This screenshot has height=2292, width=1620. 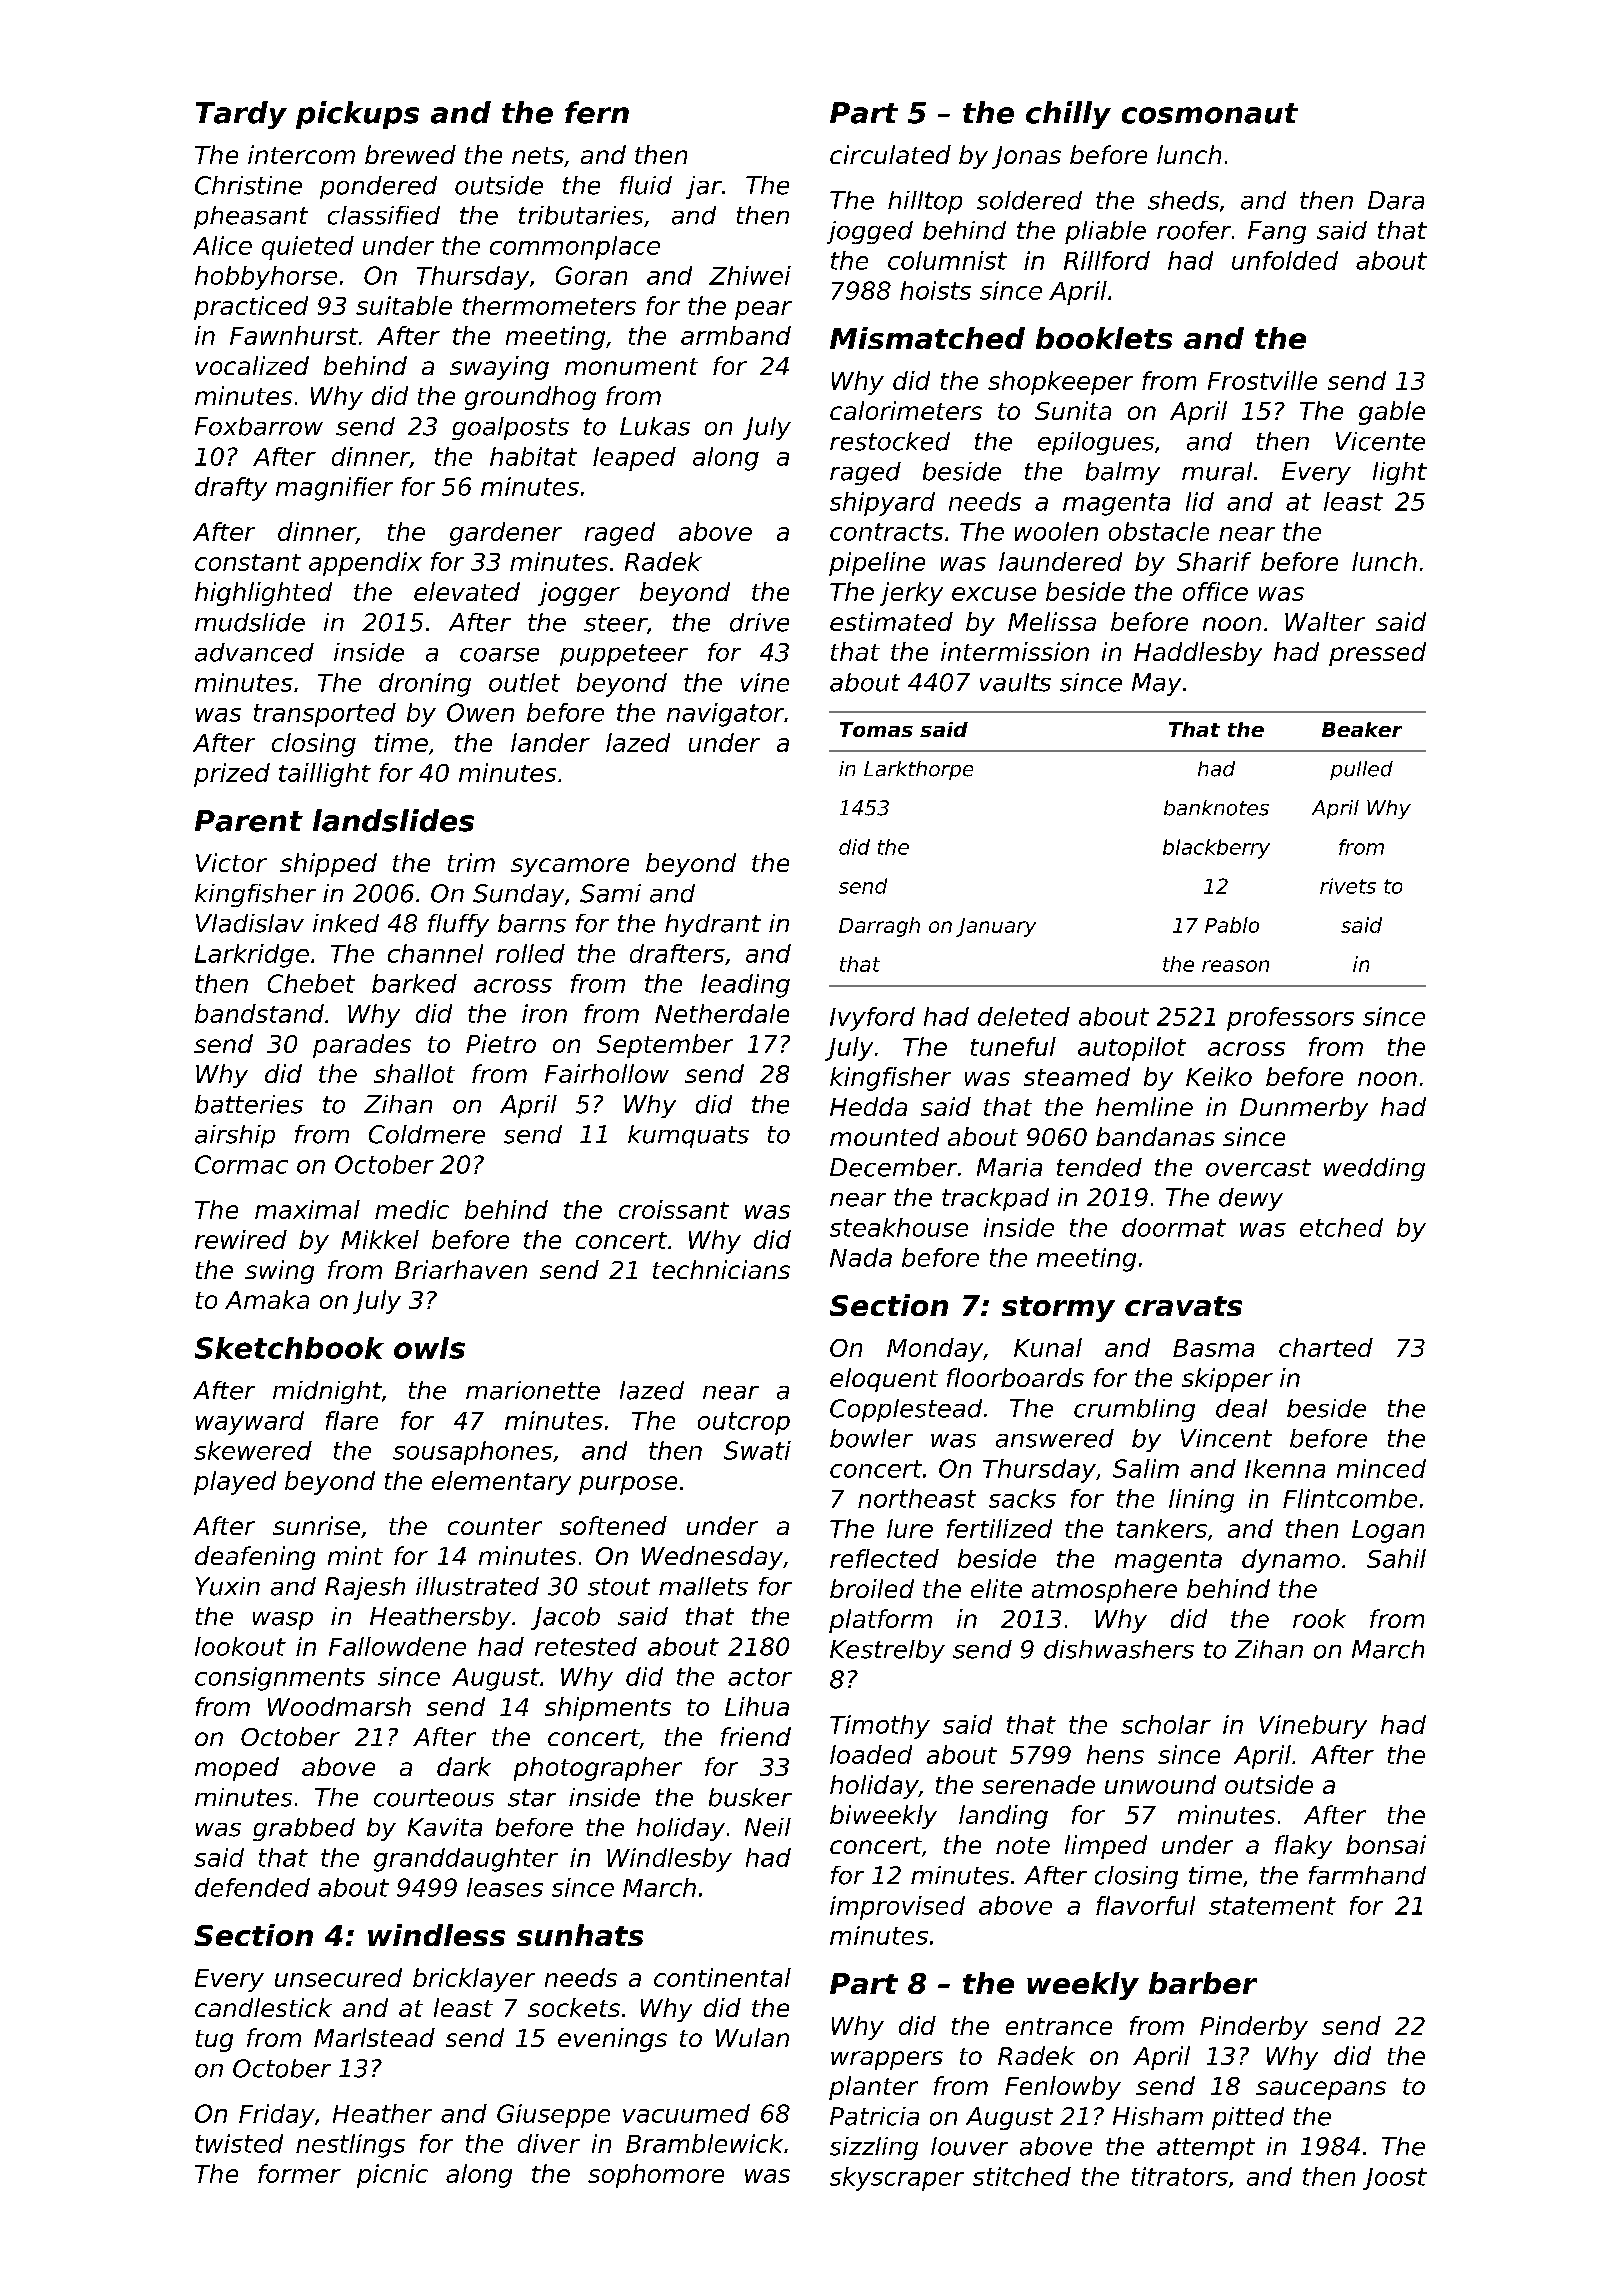 I want to click on Christine, so click(x=248, y=185).
